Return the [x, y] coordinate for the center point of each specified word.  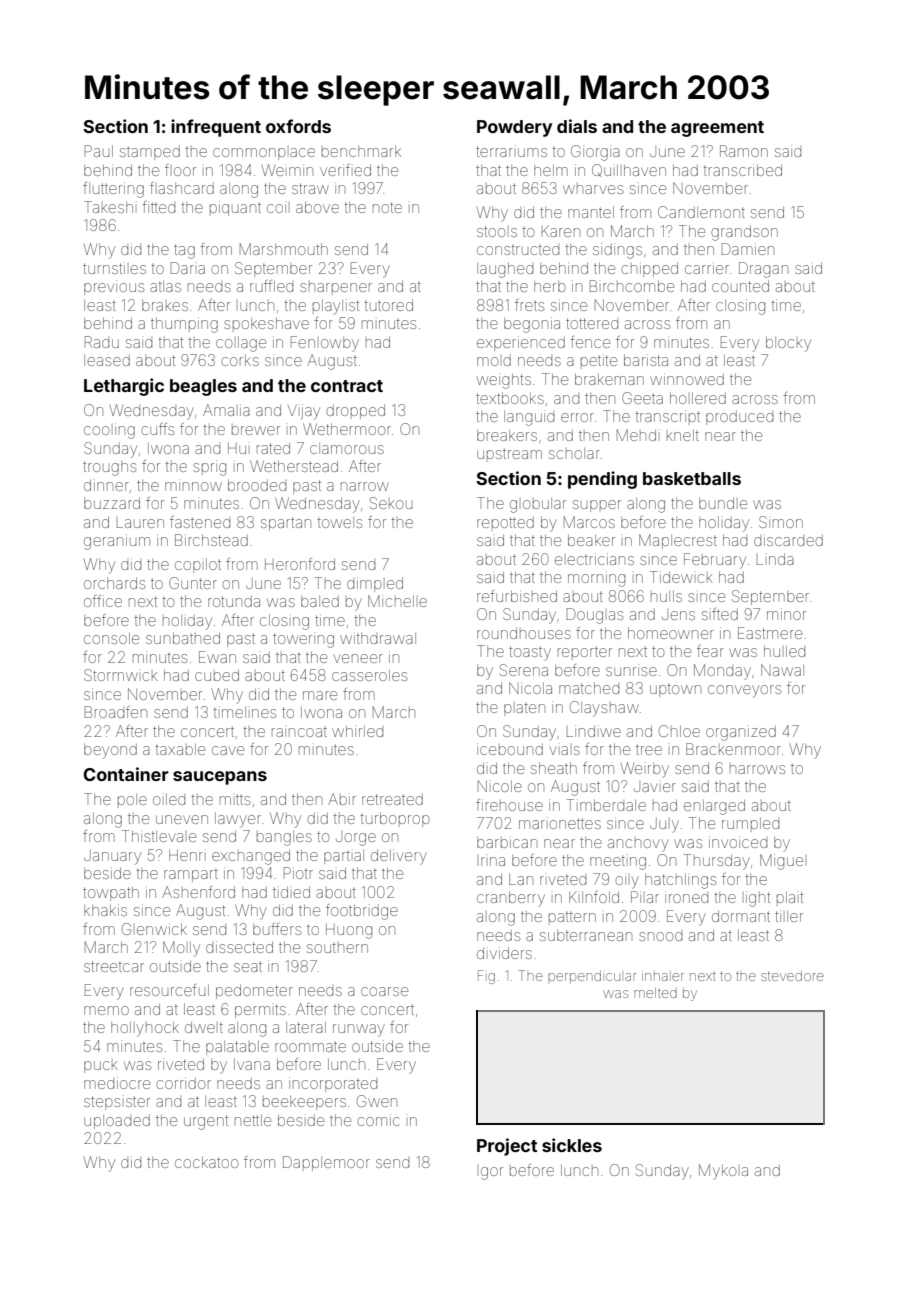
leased [107, 360]
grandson [744, 233]
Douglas [595, 616]
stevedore [792, 976]
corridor [183, 1083]
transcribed [743, 170]
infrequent [216, 128]
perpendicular [592, 977]
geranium [117, 542]
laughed [505, 270]
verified [345, 170]
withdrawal [378, 638]
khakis [105, 910]
